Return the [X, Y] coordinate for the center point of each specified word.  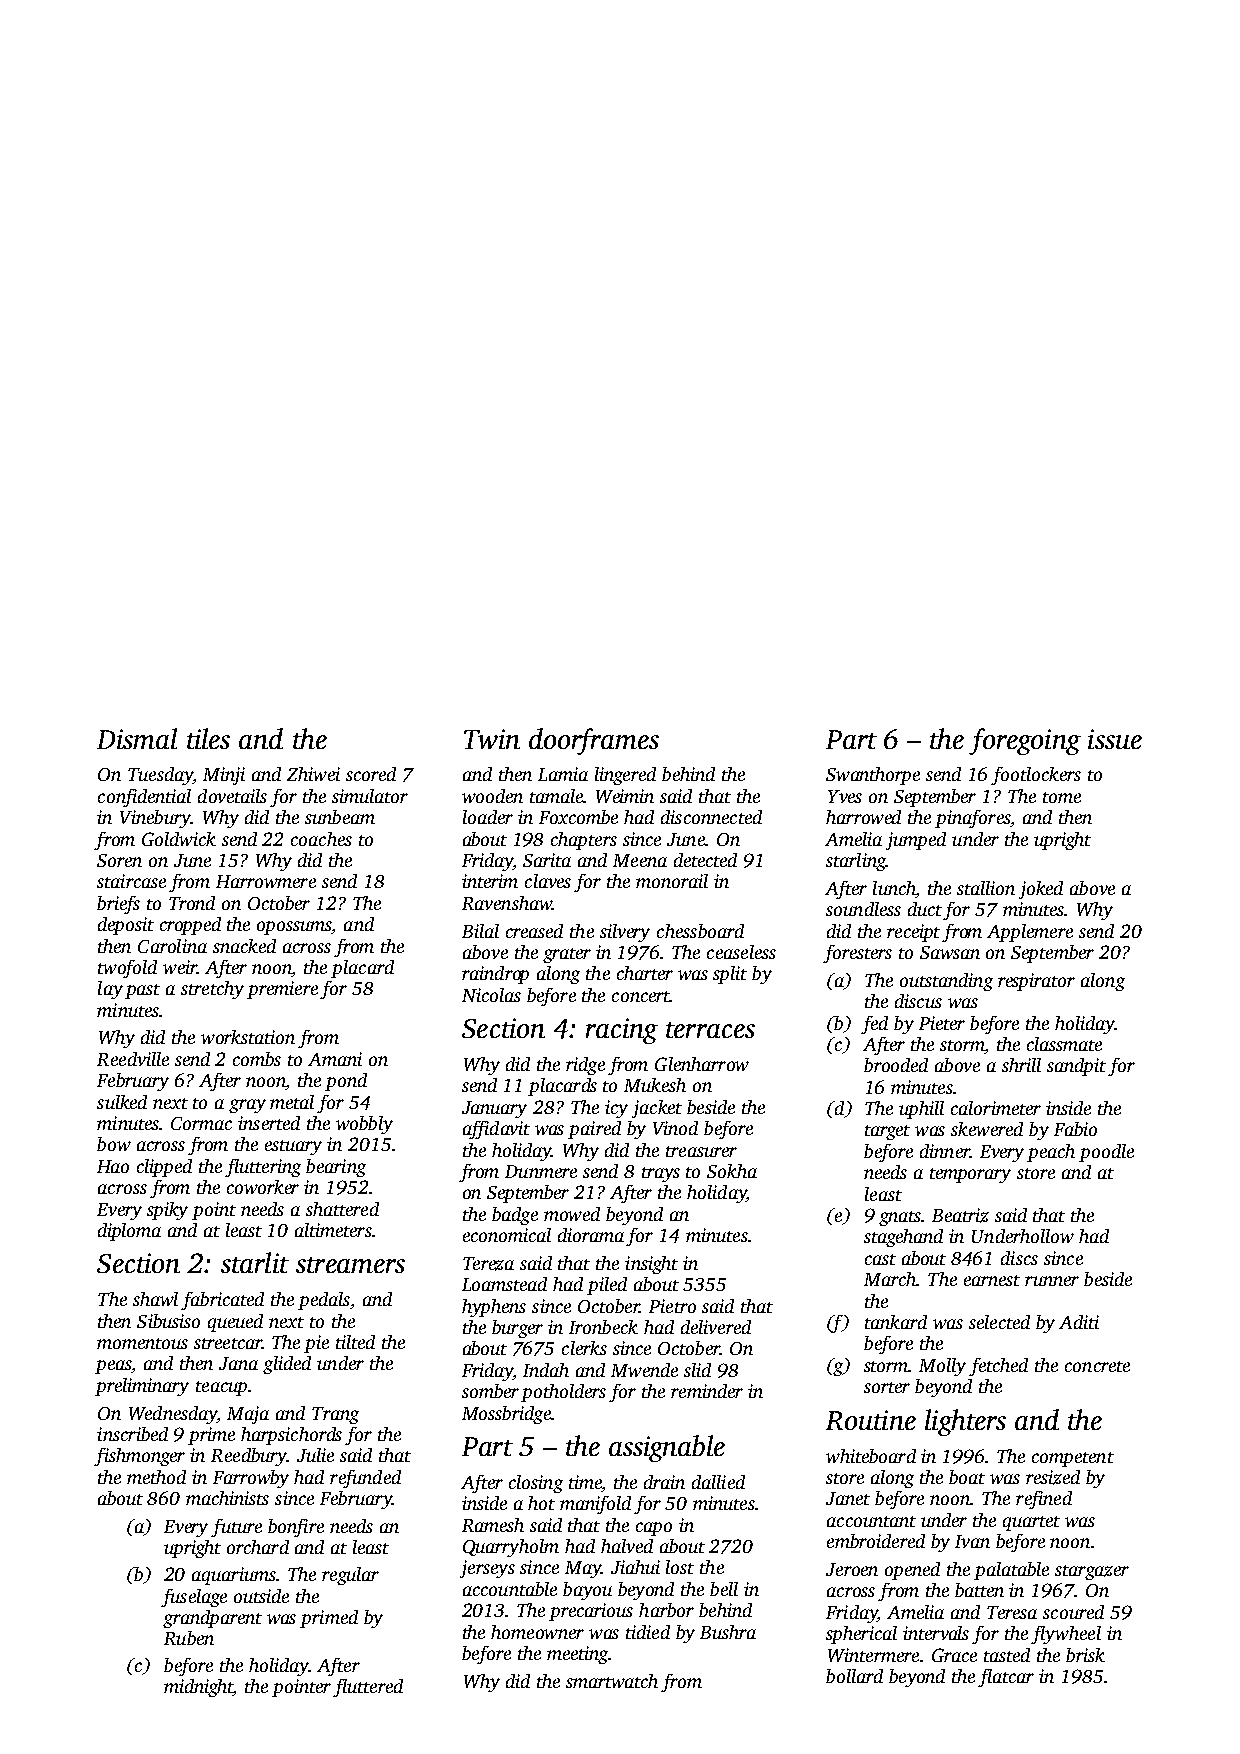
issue [1115, 739]
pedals [324, 1301]
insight [651, 1265]
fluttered [368, 1688]
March [890, 1279]
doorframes [594, 741]
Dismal [137, 738]
